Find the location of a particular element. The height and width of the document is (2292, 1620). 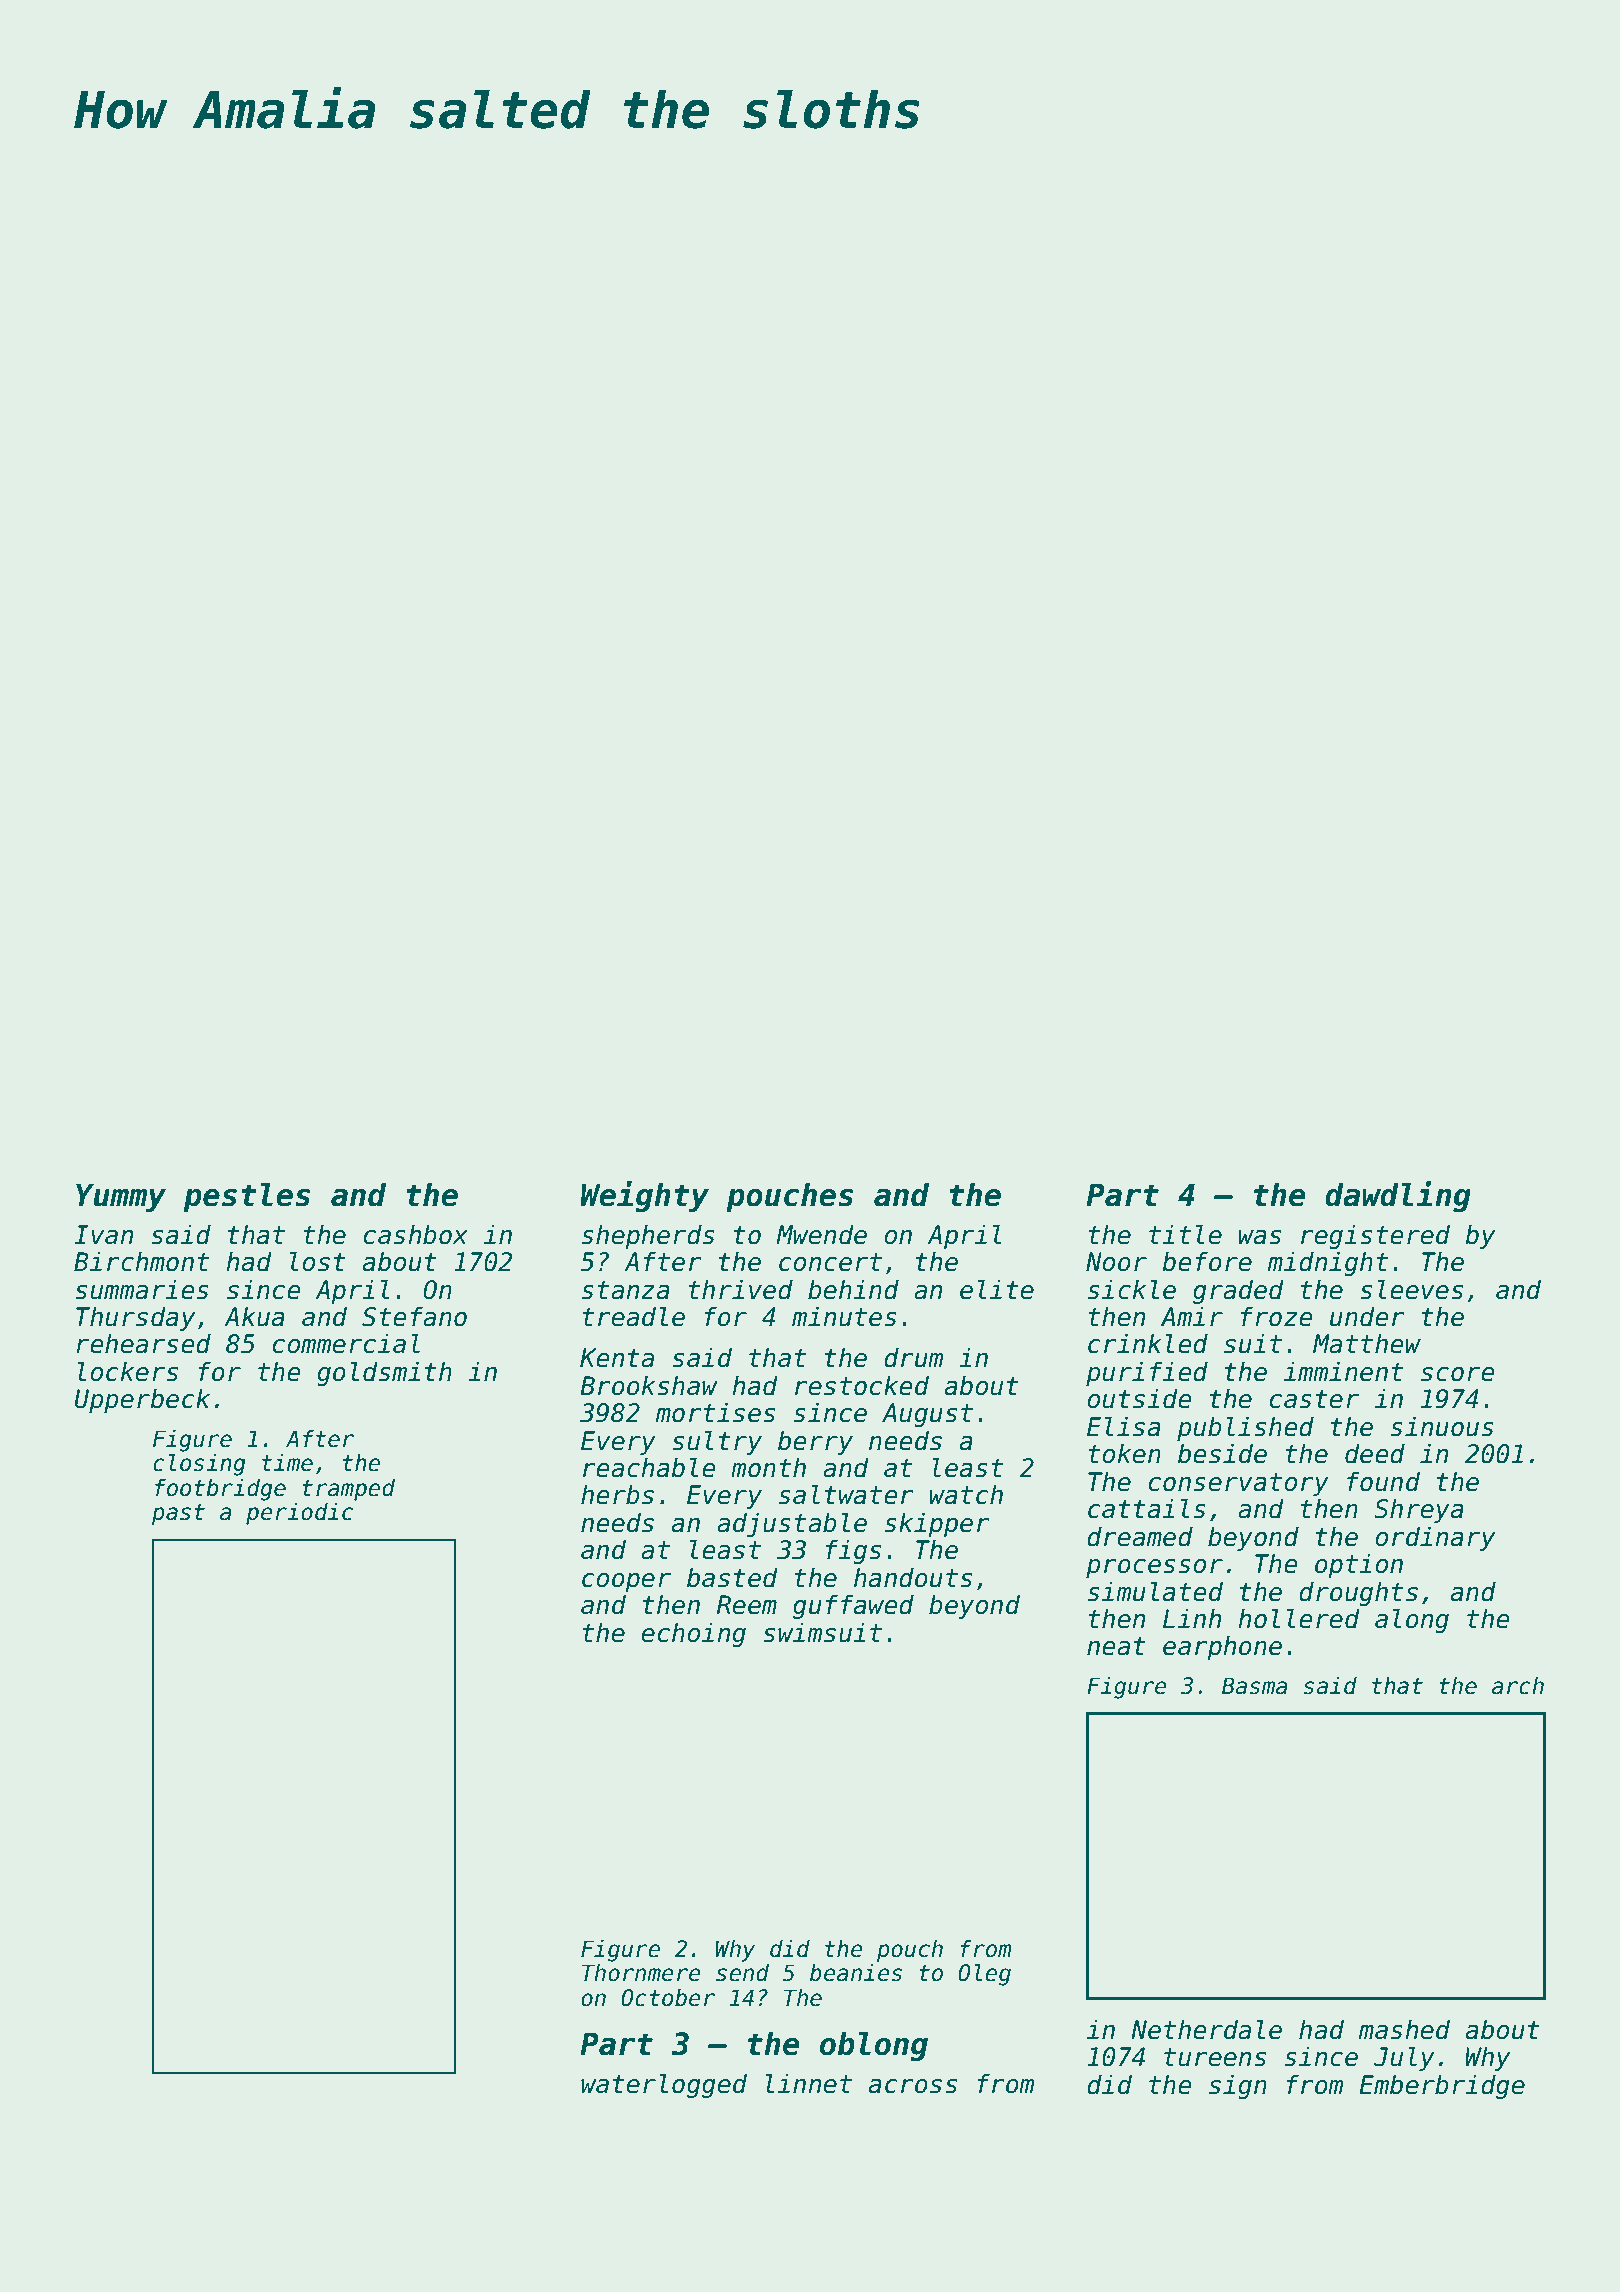

across is located at coordinates (913, 2086).
